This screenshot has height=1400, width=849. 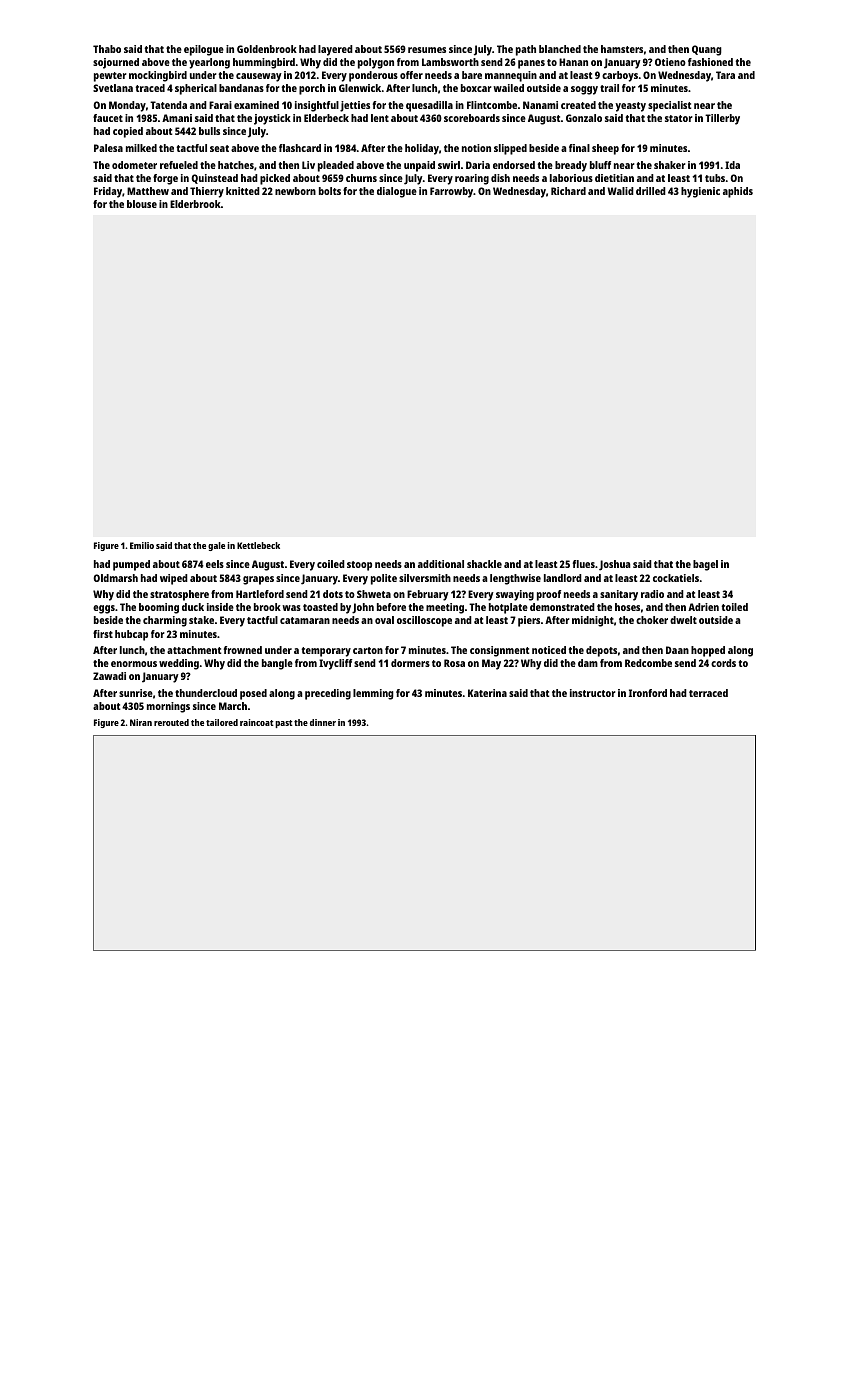 I want to click on Tara, so click(x=725, y=75).
